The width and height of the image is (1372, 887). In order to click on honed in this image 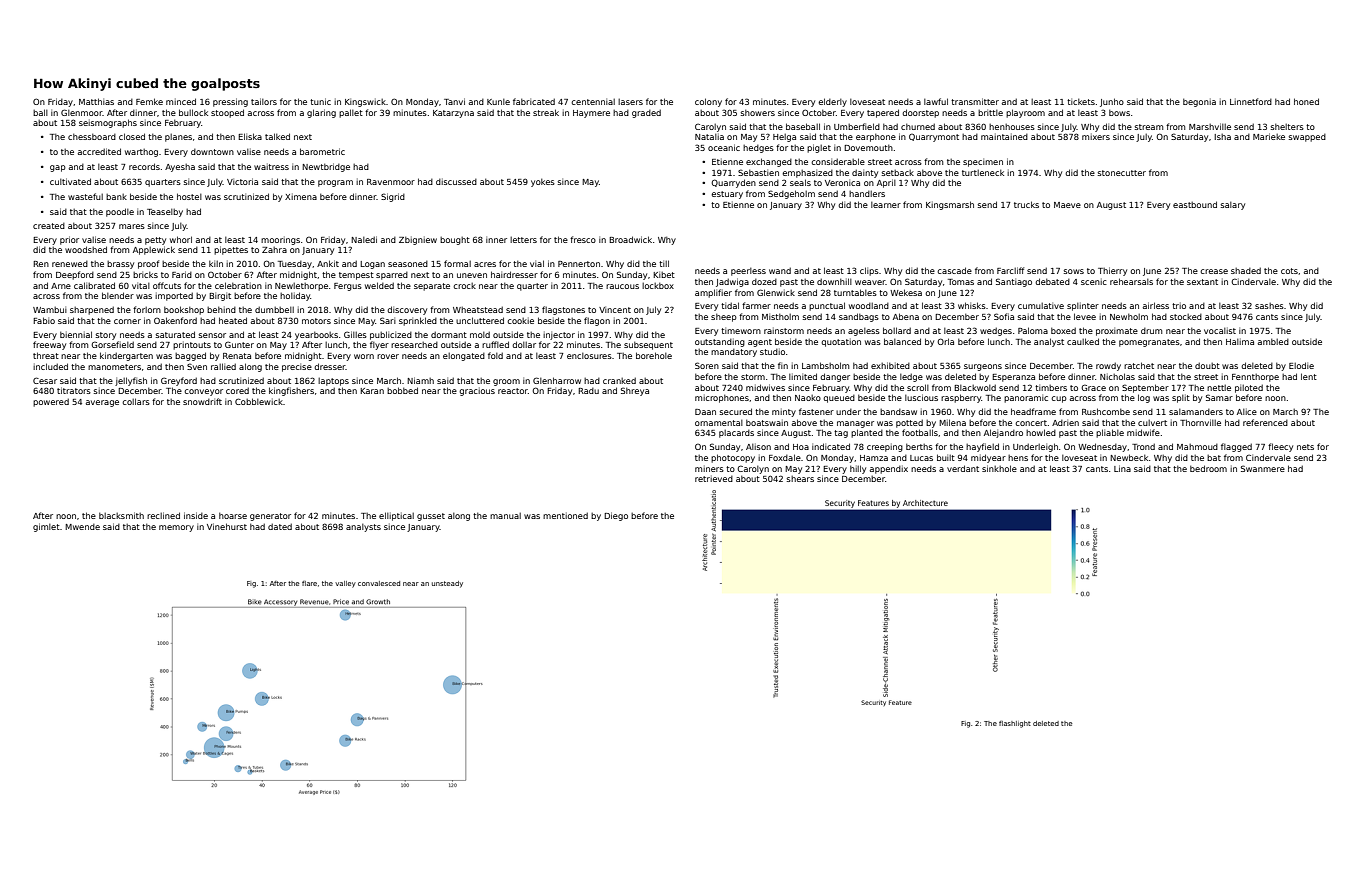, I will do `click(1306, 101)`.
